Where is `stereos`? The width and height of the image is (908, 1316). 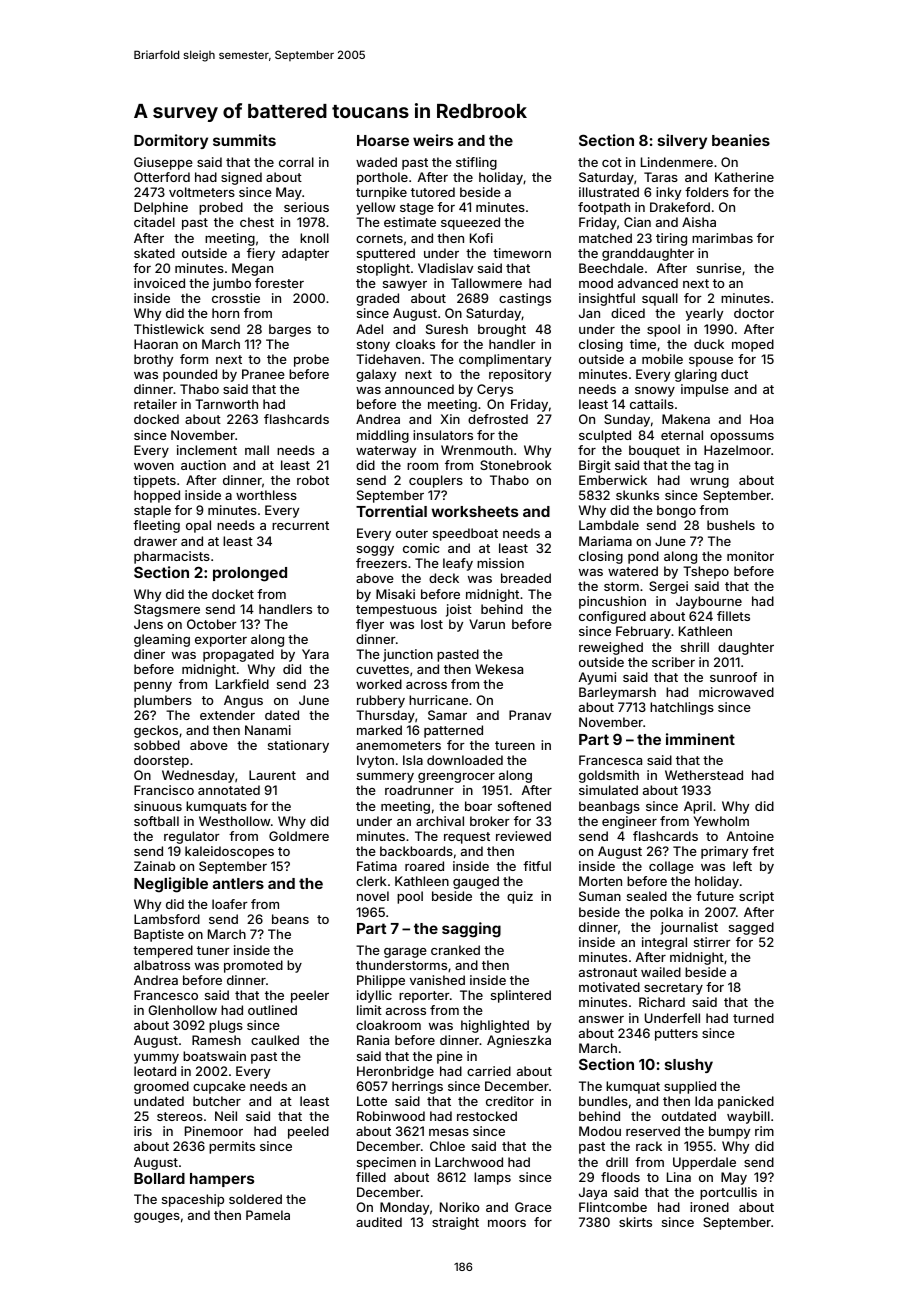
stereos is located at coordinates (180, 1116).
